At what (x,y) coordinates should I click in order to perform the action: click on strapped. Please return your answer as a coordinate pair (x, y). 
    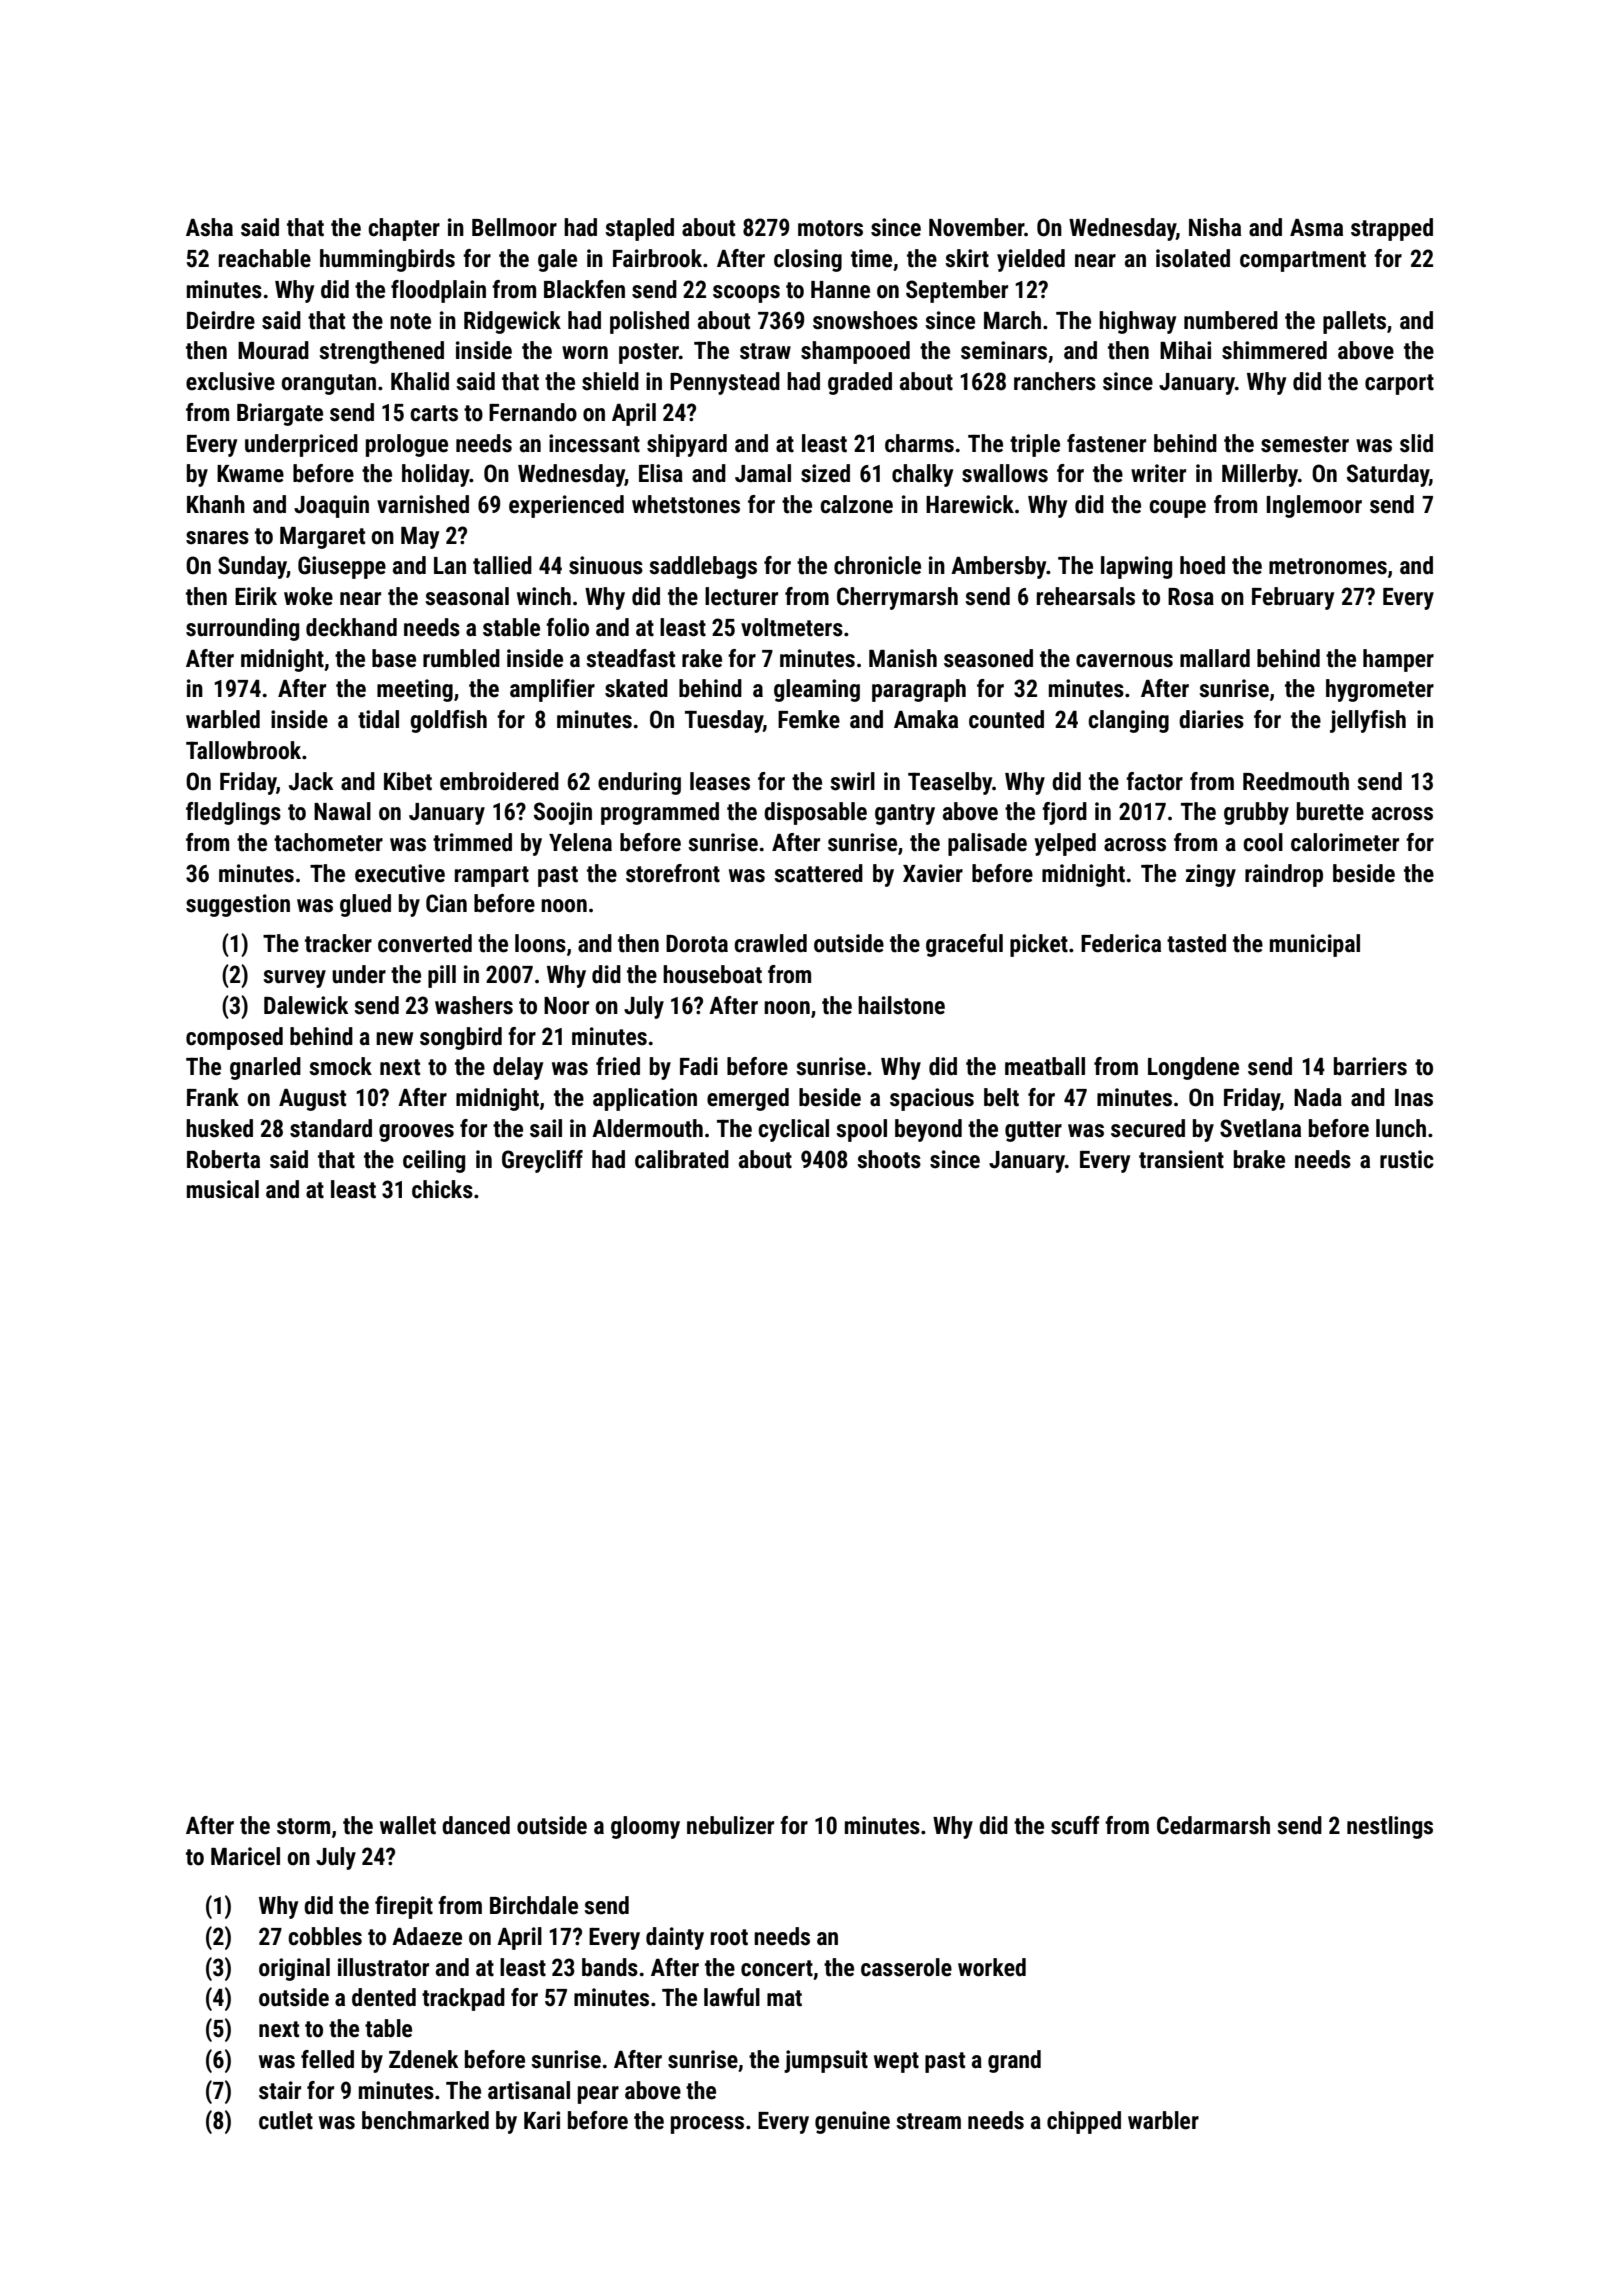
    Looking at the image, I should click on (1392, 229).
